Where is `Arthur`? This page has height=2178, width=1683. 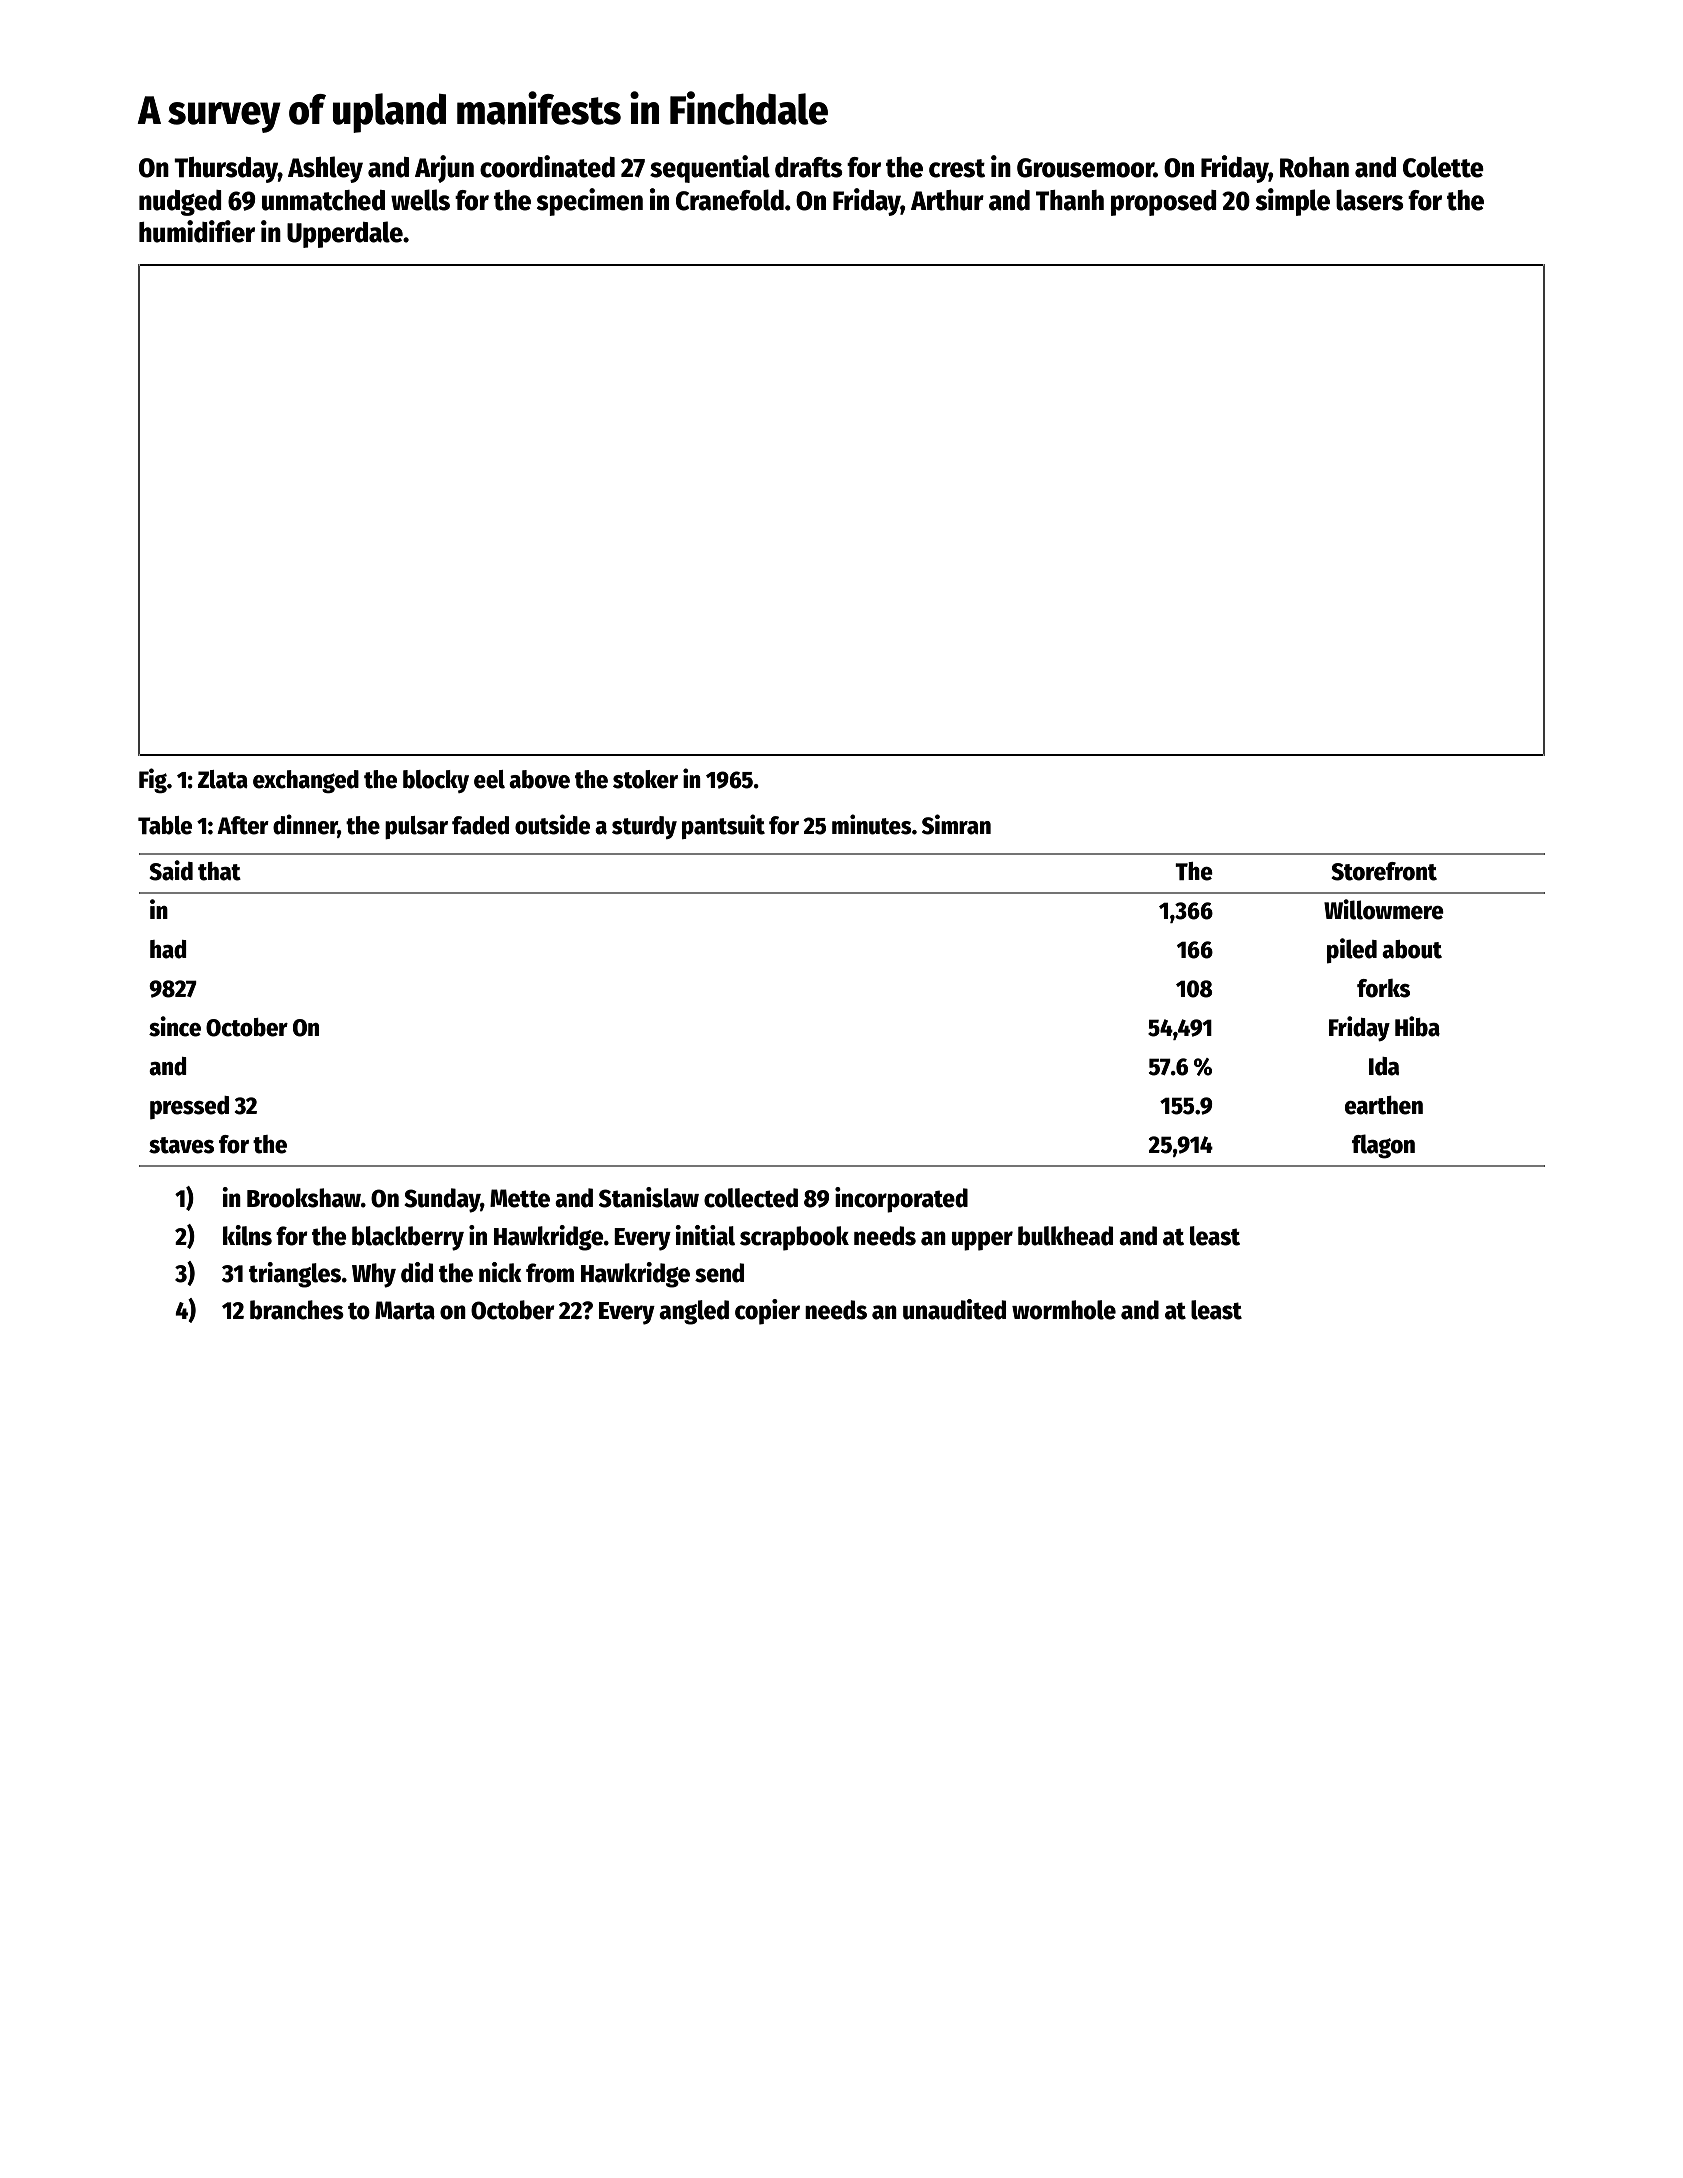 Arthur is located at coordinates (947, 200).
